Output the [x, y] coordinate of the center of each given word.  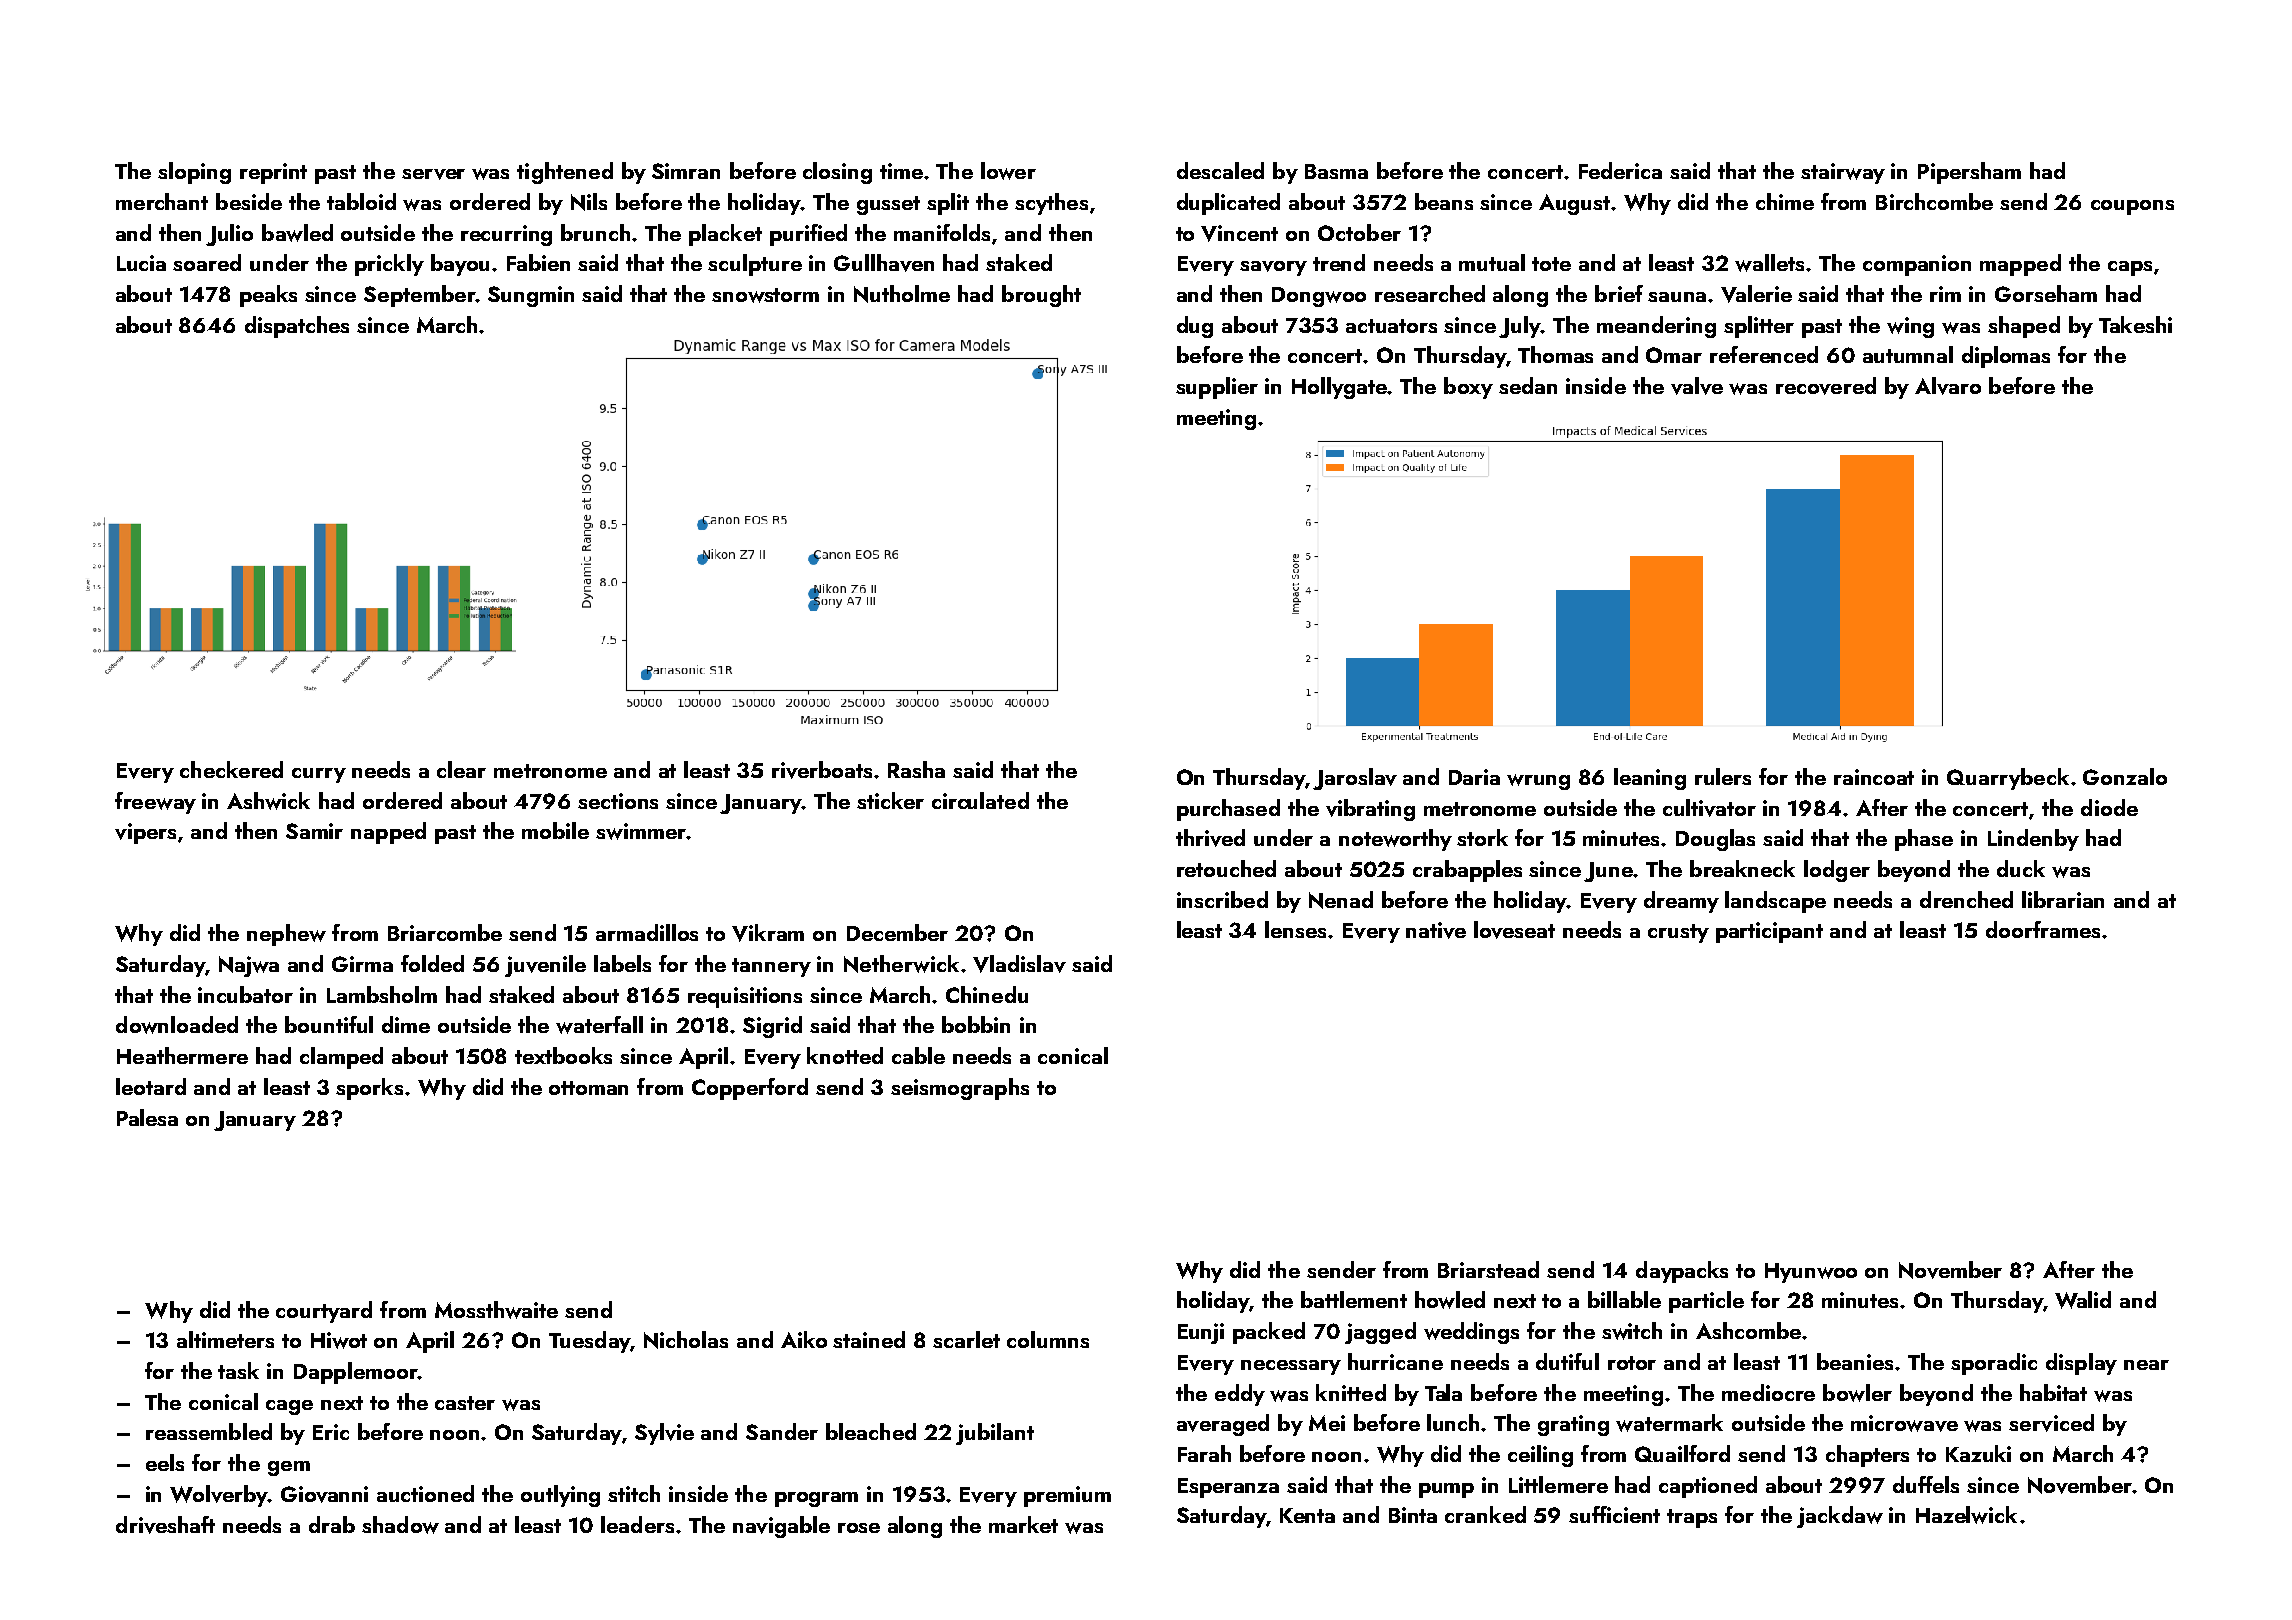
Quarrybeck [2008, 779]
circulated [980, 800]
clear [461, 769]
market [1023, 1524]
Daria [1474, 777]
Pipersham [1969, 173]
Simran [686, 171]
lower [1008, 171]
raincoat [1874, 777]
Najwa [249, 966]
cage [289, 1407]
